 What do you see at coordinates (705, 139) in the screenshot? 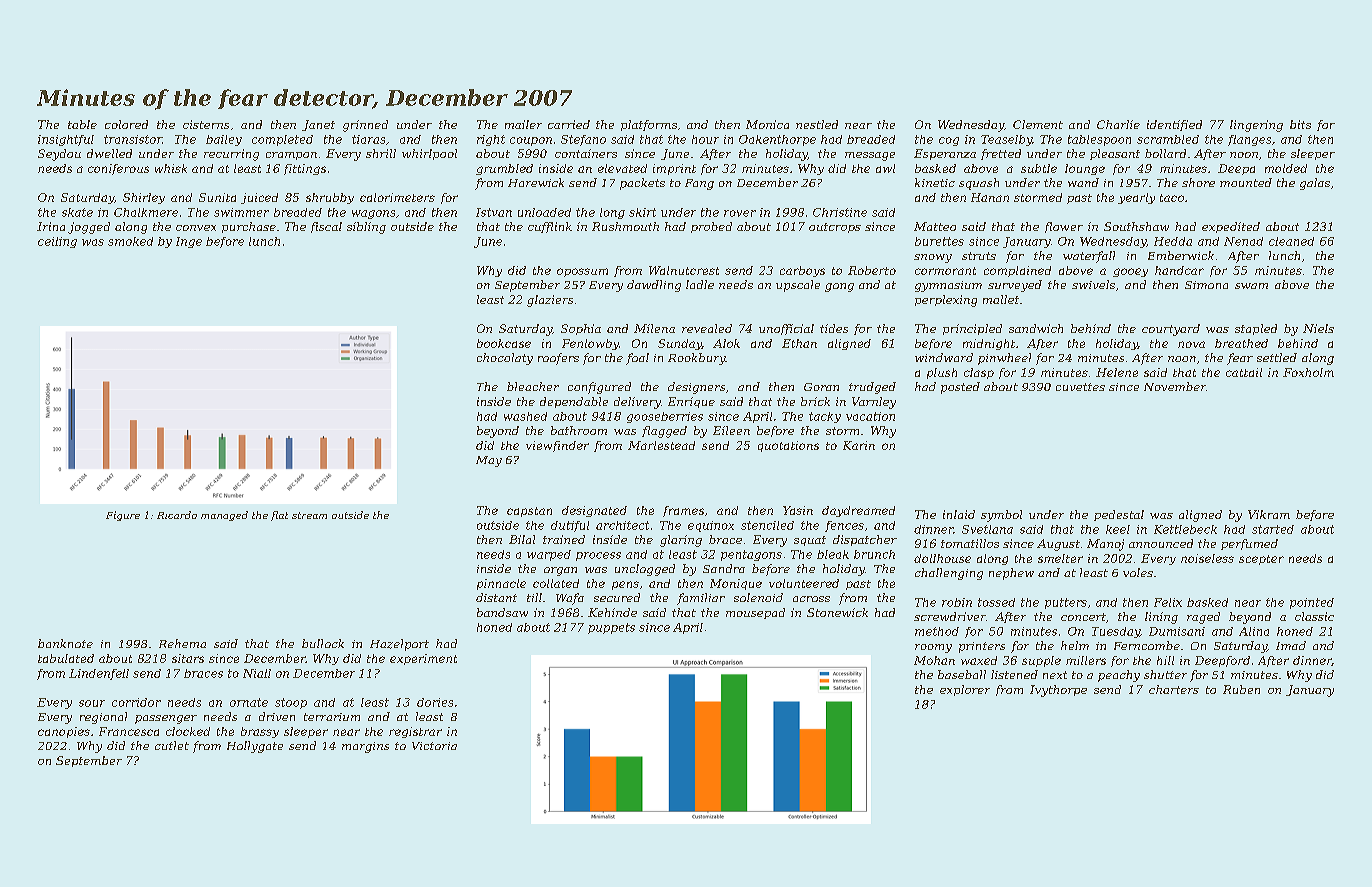
I see `hour` at bounding box center [705, 139].
